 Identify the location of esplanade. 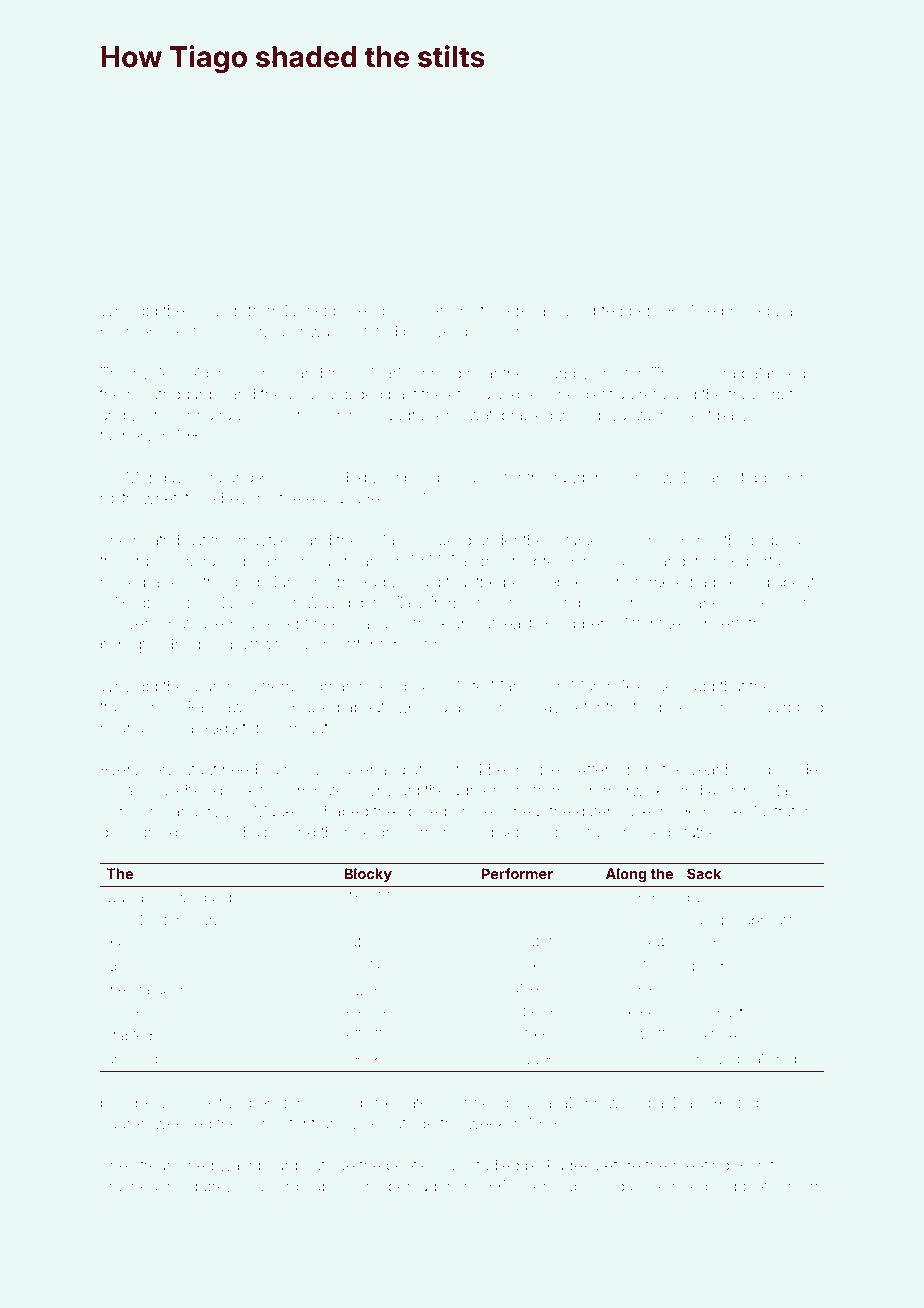
(343, 500).
